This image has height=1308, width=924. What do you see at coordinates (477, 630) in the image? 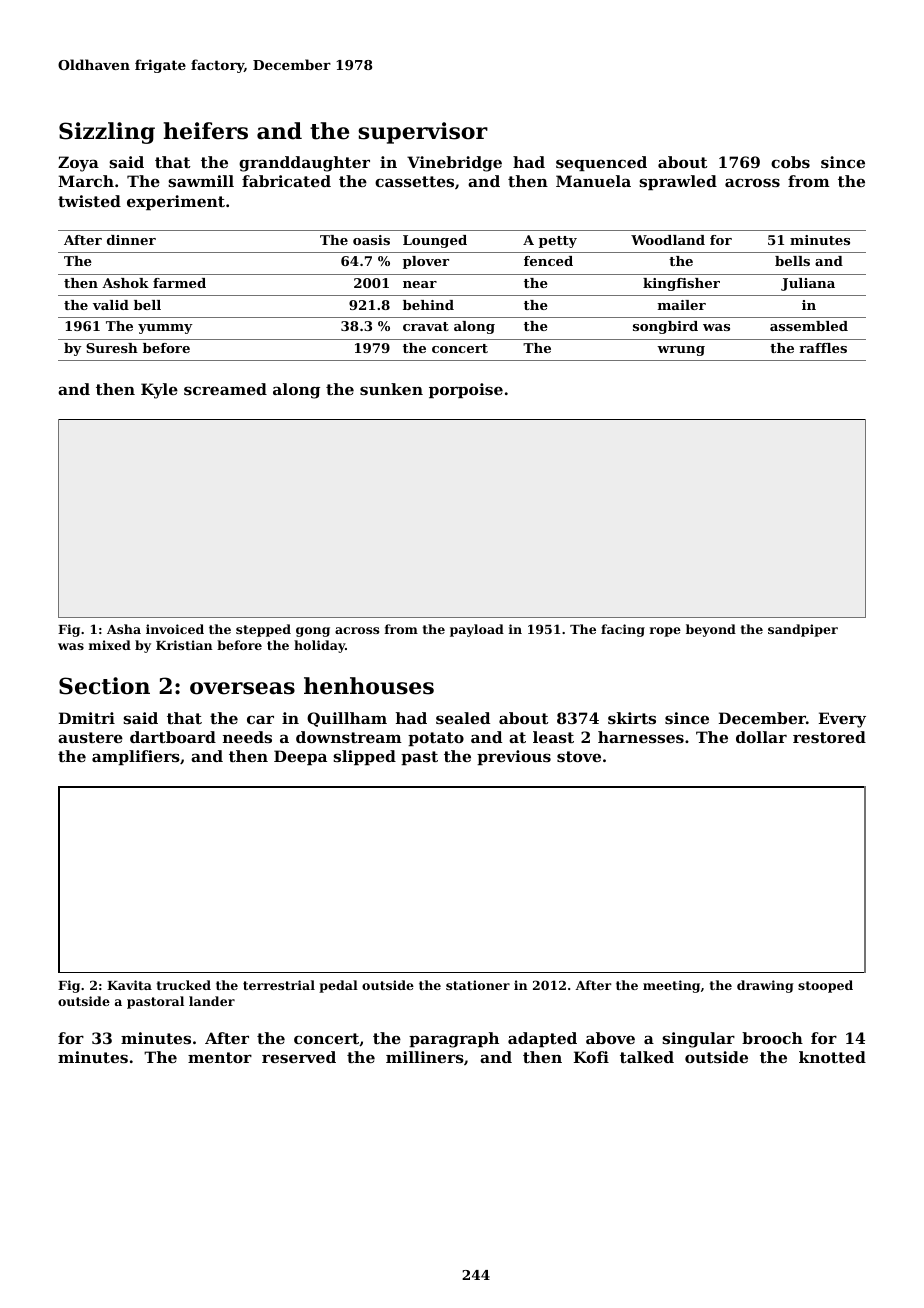
I see `payload` at bounding box center [477, 630].
